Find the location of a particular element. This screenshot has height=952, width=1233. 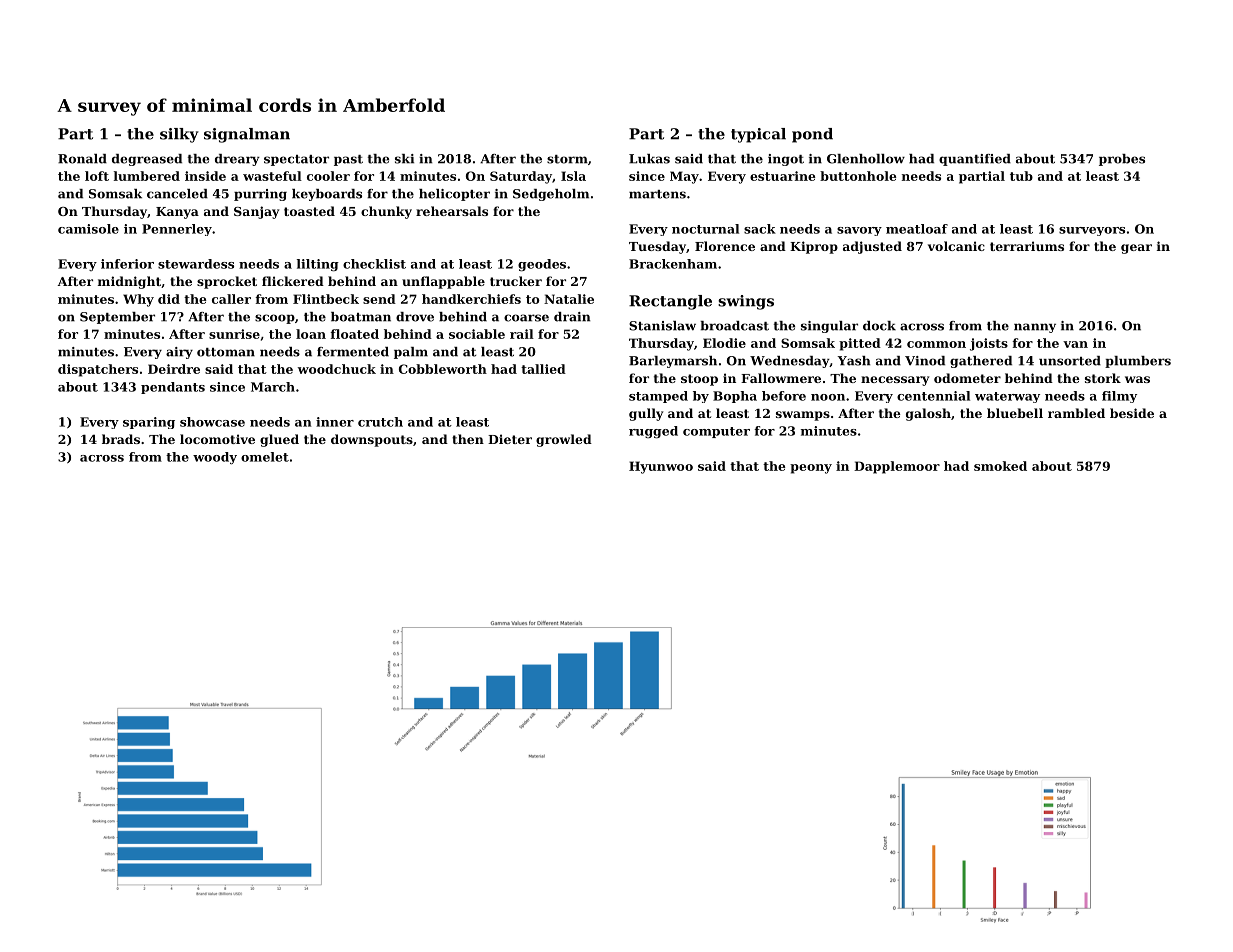

dispatchers is located at coordinates (98, 370).
